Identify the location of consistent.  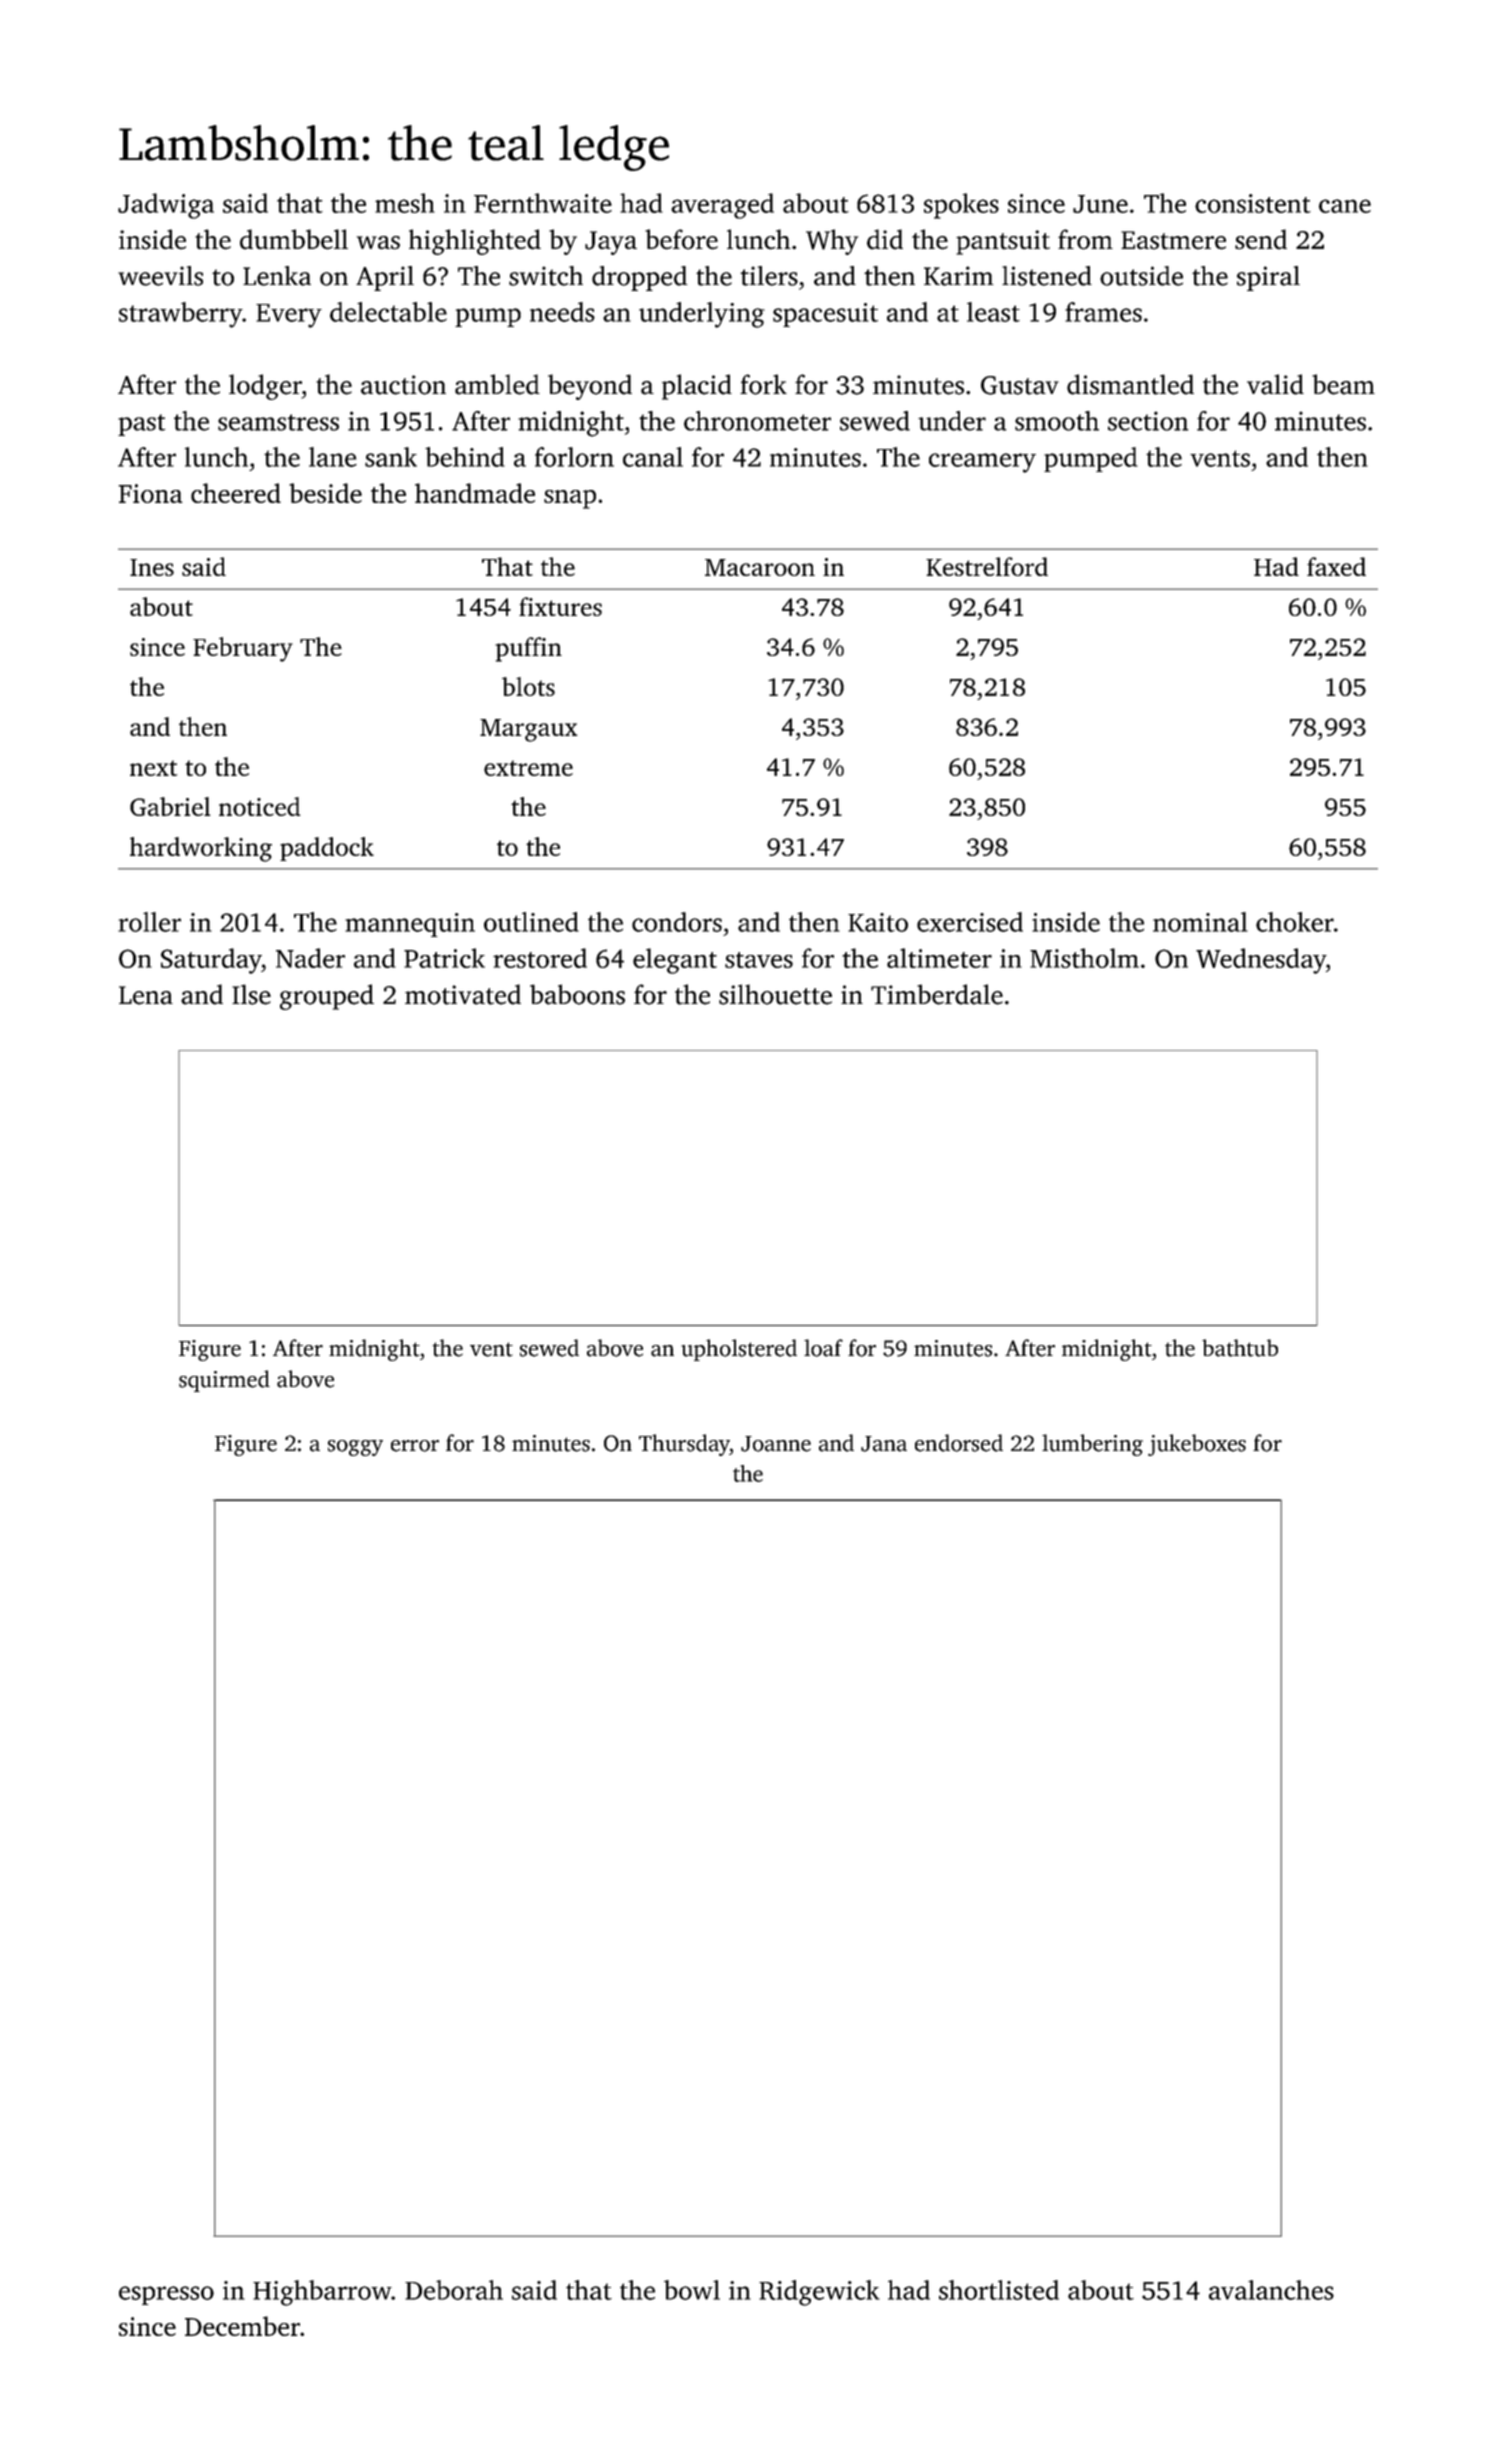
(1253, 203).
